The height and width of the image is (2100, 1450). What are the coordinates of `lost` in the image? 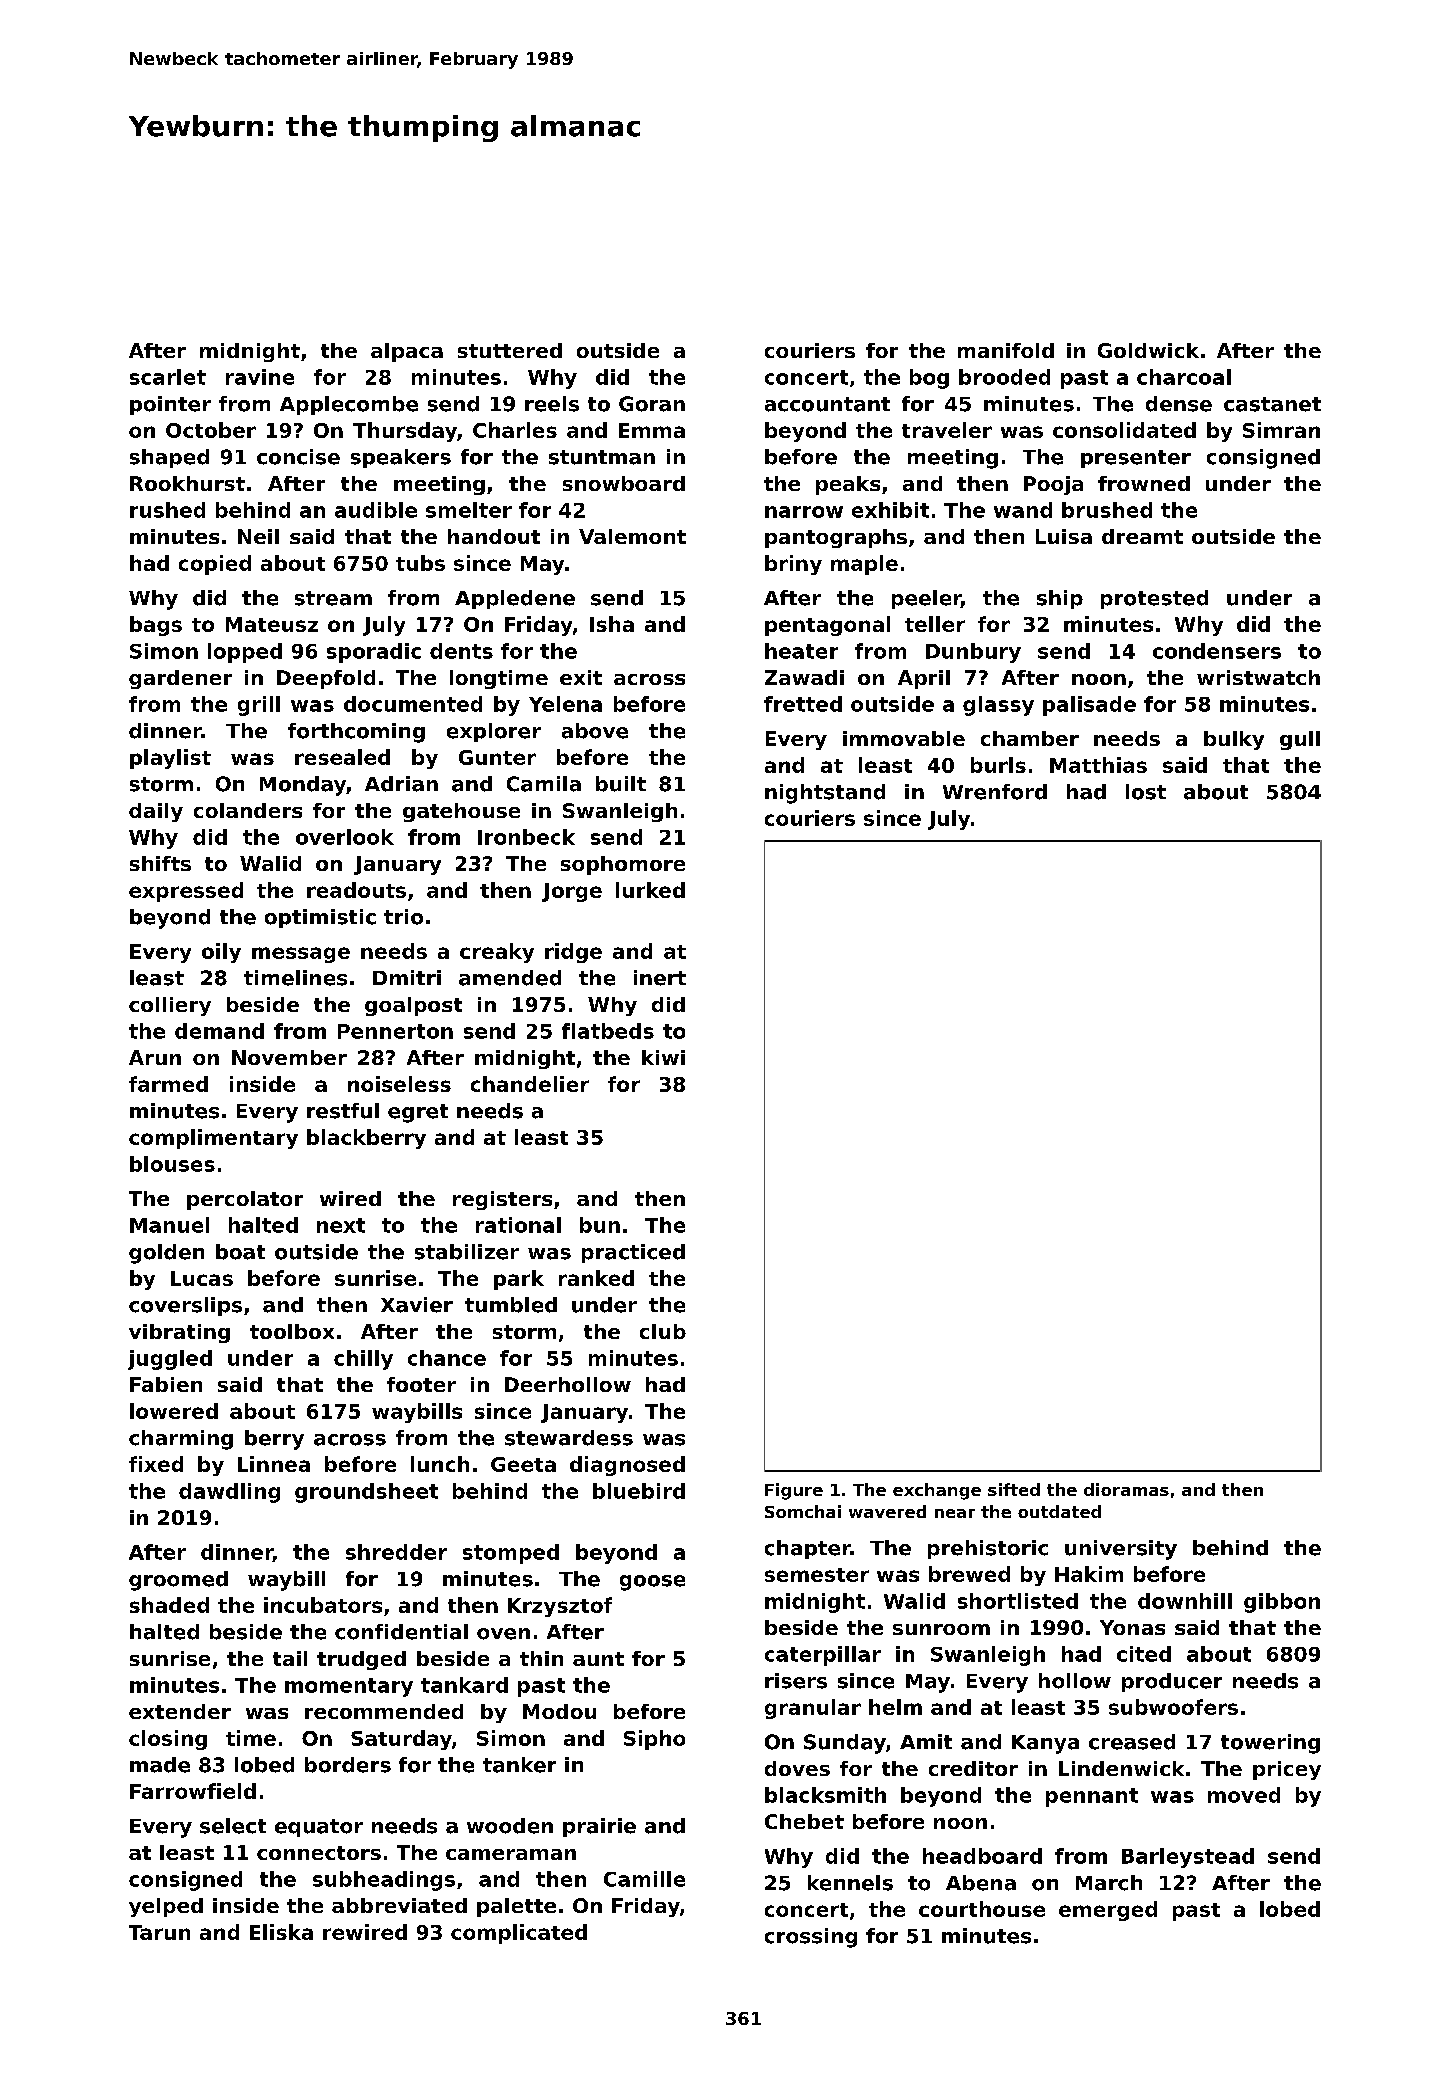 It's located at (1146, 792).
